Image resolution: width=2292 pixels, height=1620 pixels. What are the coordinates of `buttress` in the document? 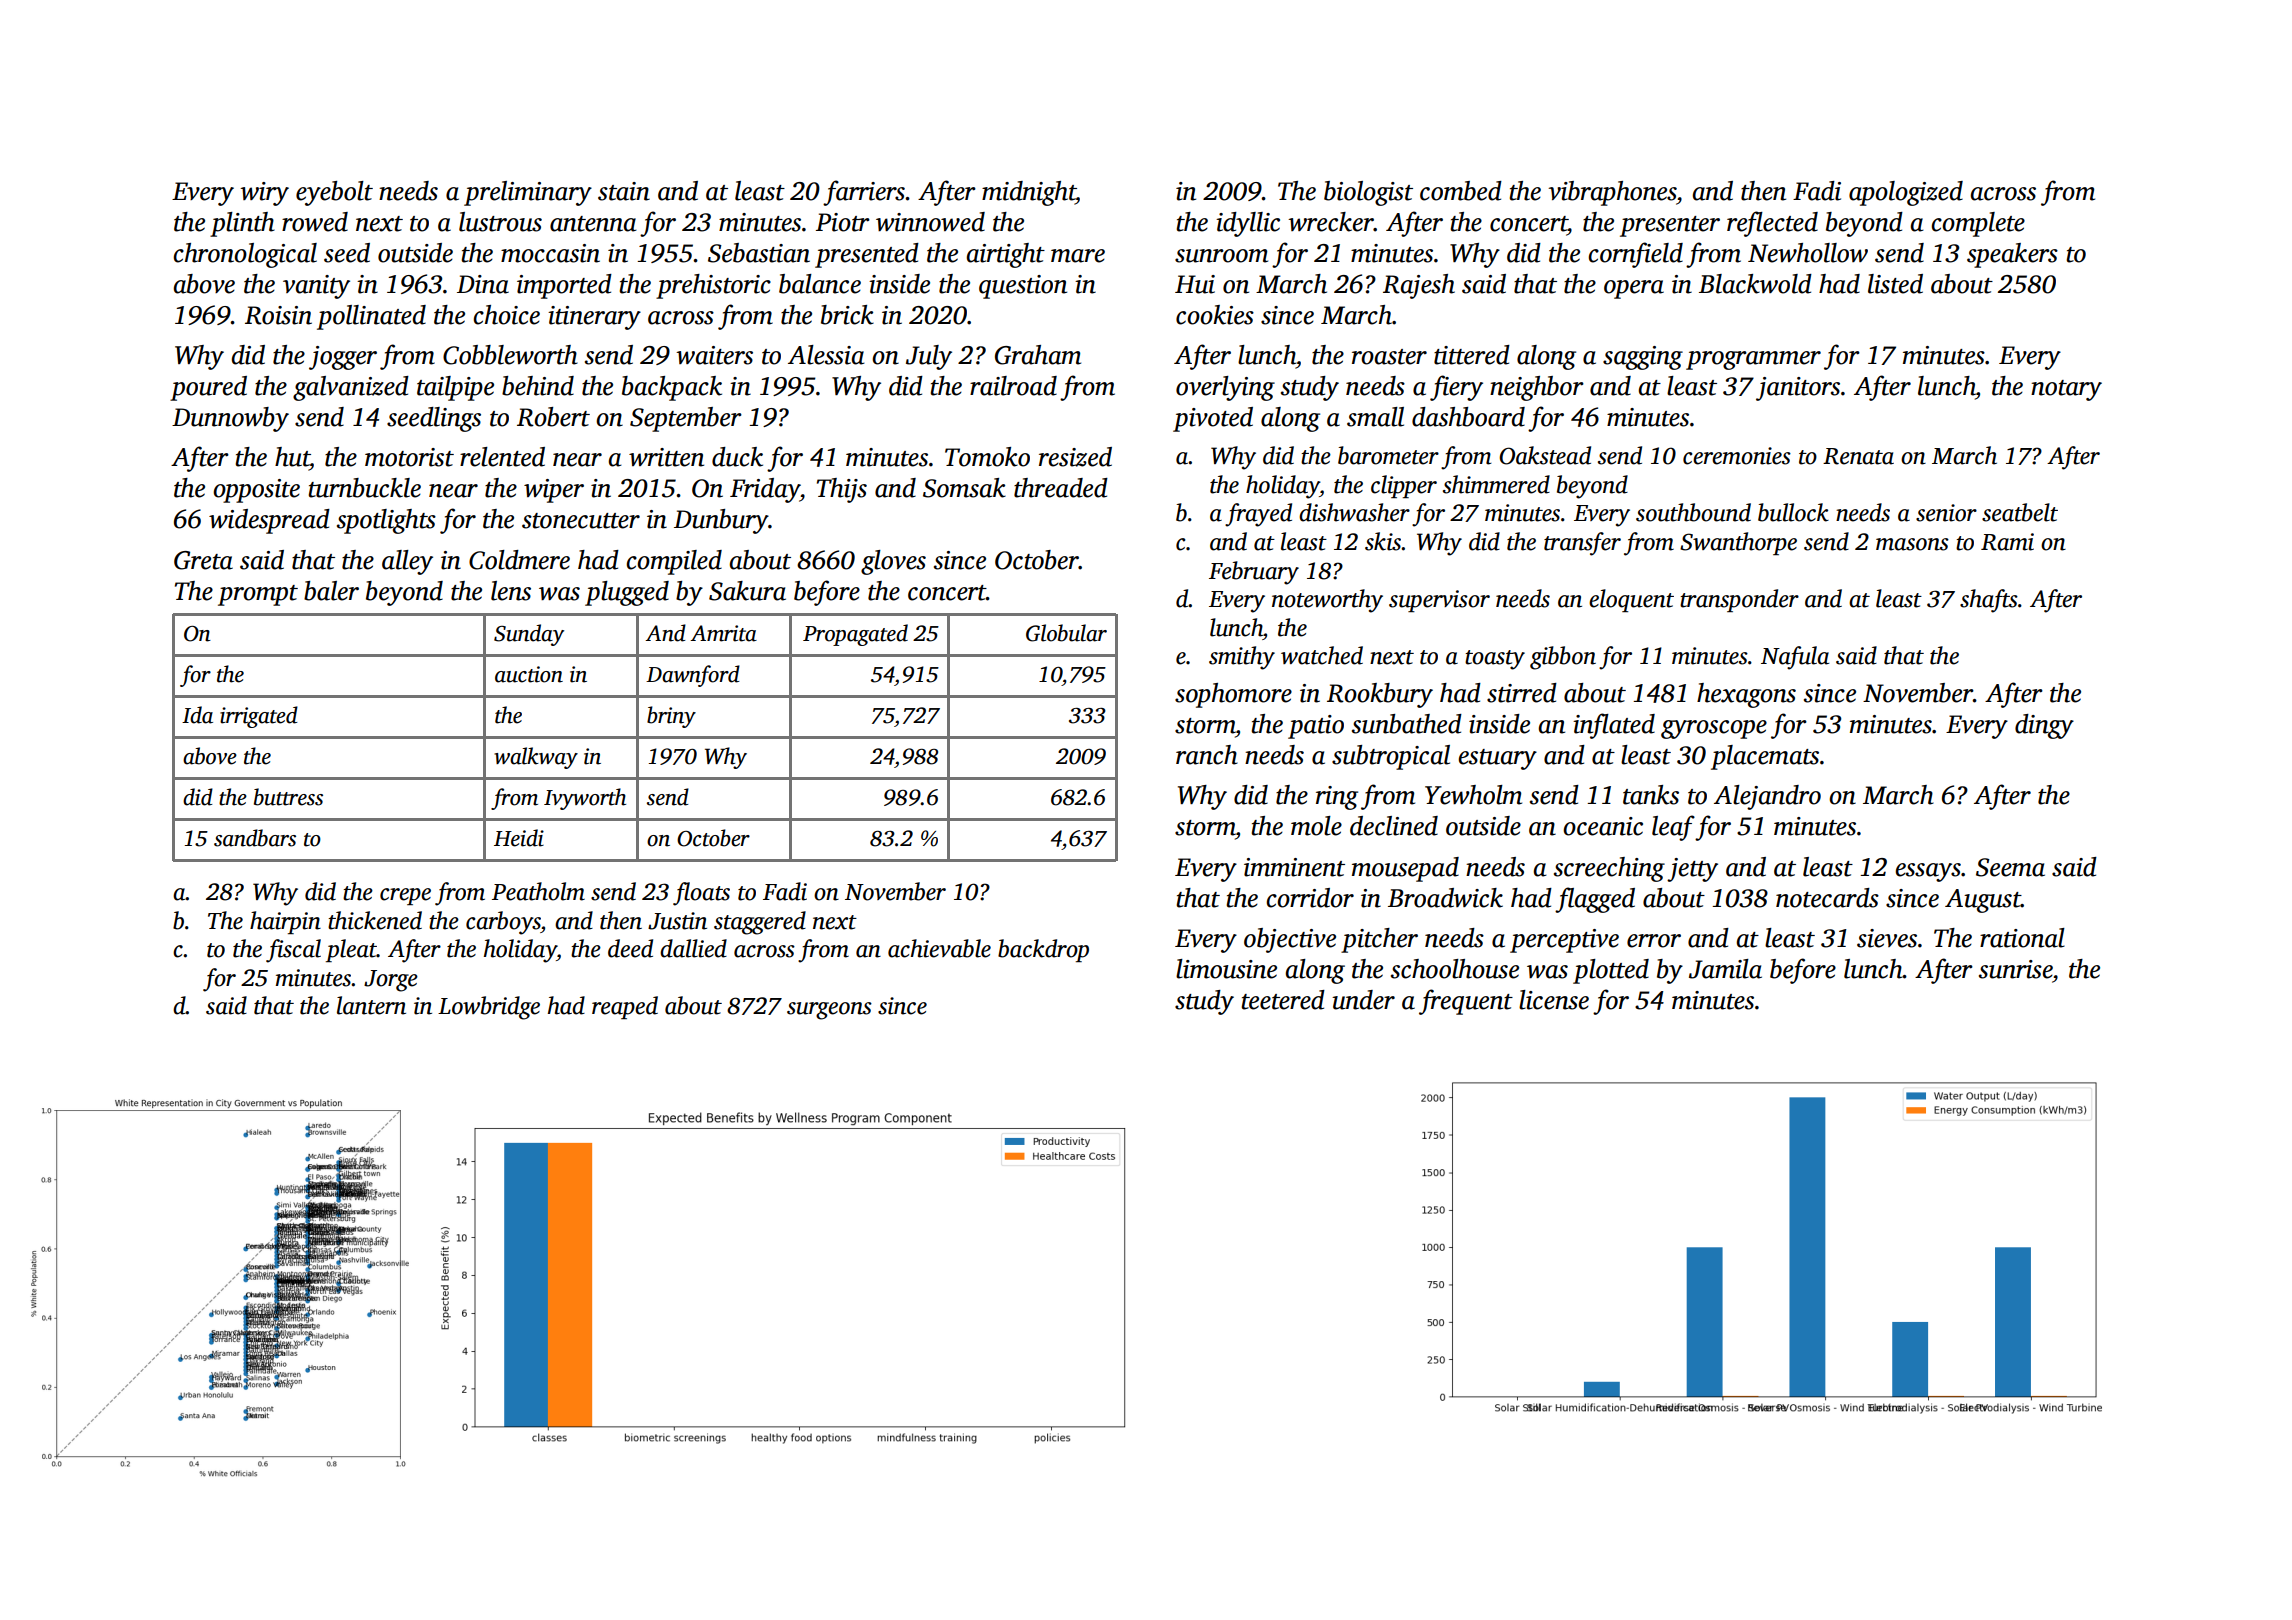 It's located at (288, 797).
